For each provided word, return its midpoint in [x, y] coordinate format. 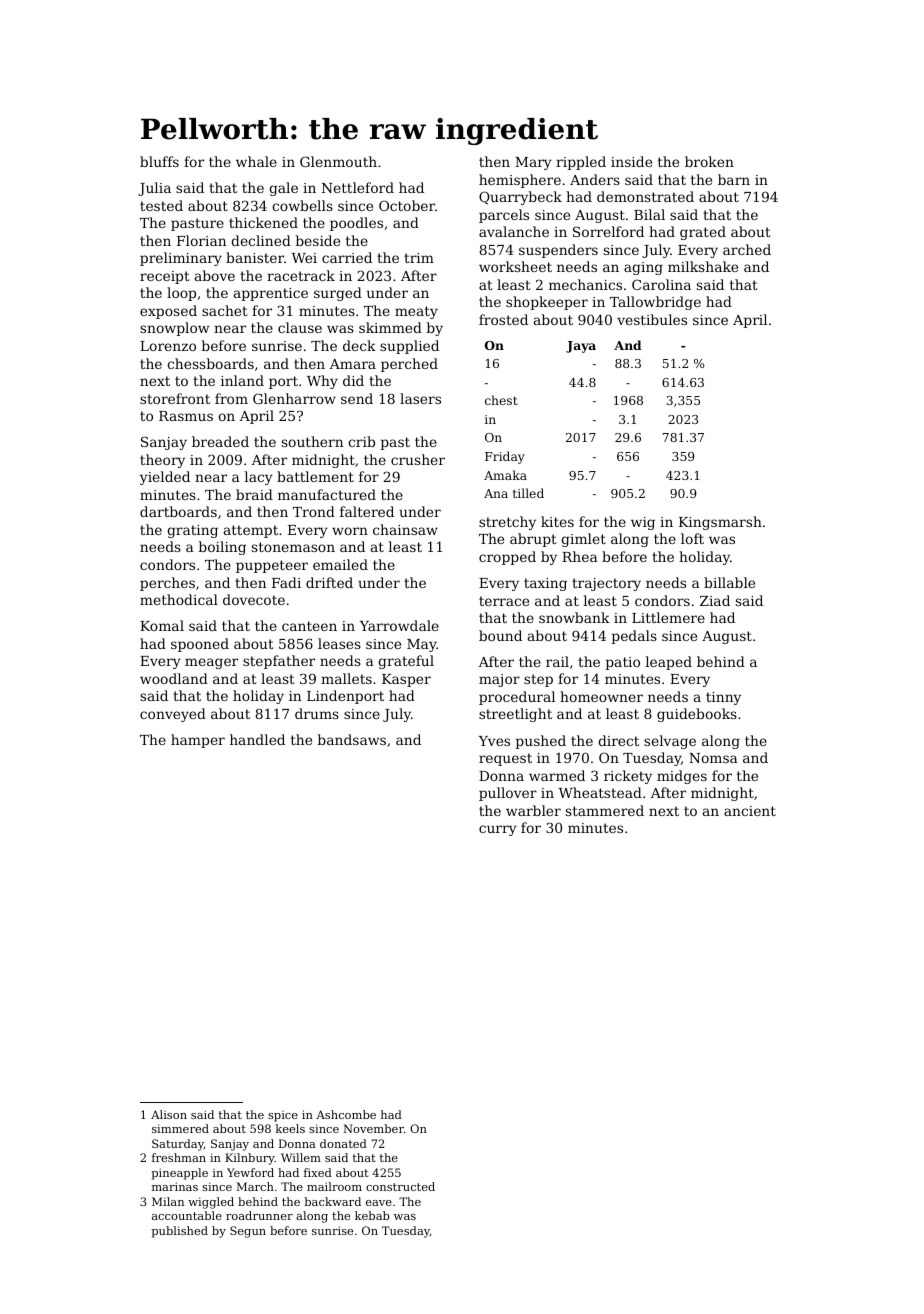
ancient [750, 811]
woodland [174, 678]
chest [501, 400]
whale [256, 161]
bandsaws [352, 739]
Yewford [250, 1172]
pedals [634, 637]
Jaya [581, 347]
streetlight [515, 715]
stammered [605, 810]
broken [709, 161]
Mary [533, 163]
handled [257, 739]
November [373, 1128]
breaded [220, 441]
